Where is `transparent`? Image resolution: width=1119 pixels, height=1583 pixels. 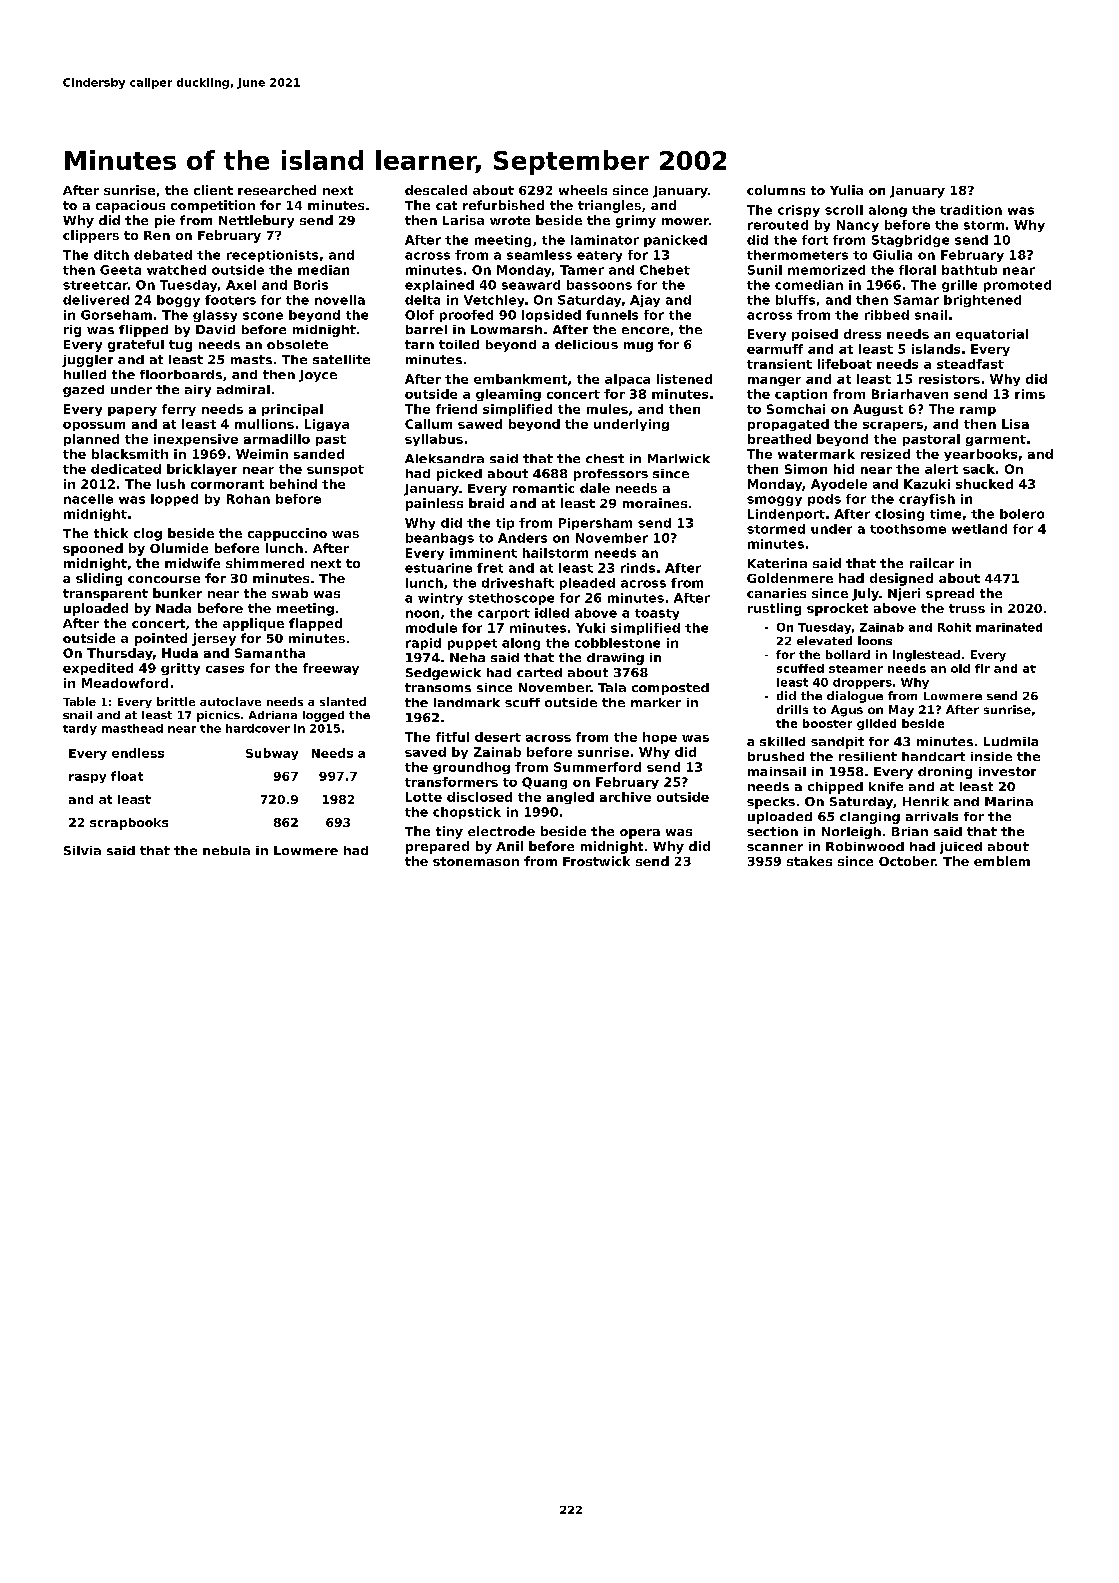 transparent is located at coordinates (105, 595).
